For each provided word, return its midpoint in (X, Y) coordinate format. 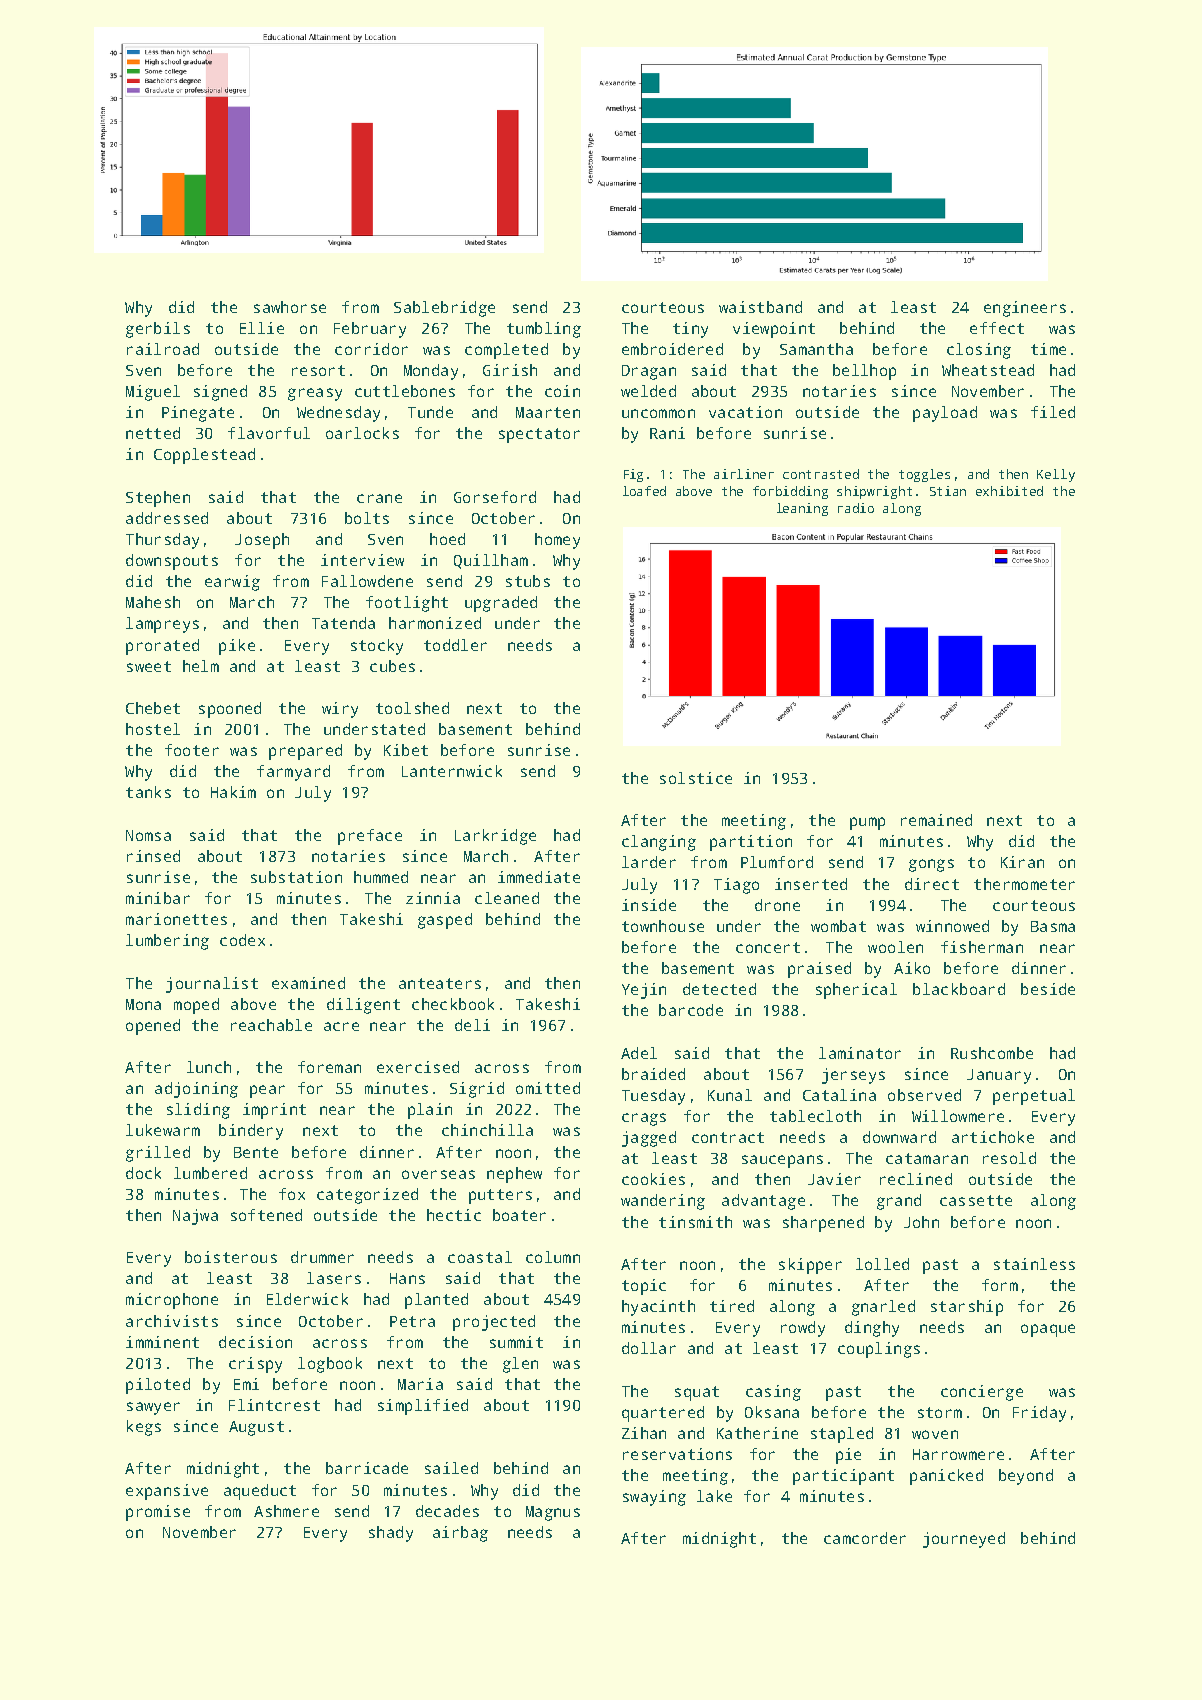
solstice (696, 778)
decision (255, 1342)
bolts (367, 518)
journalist (212, 985)
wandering (663, 1202)
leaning (802, 509)
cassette (976, 1200)
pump (867, 823)
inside (649, 905)
